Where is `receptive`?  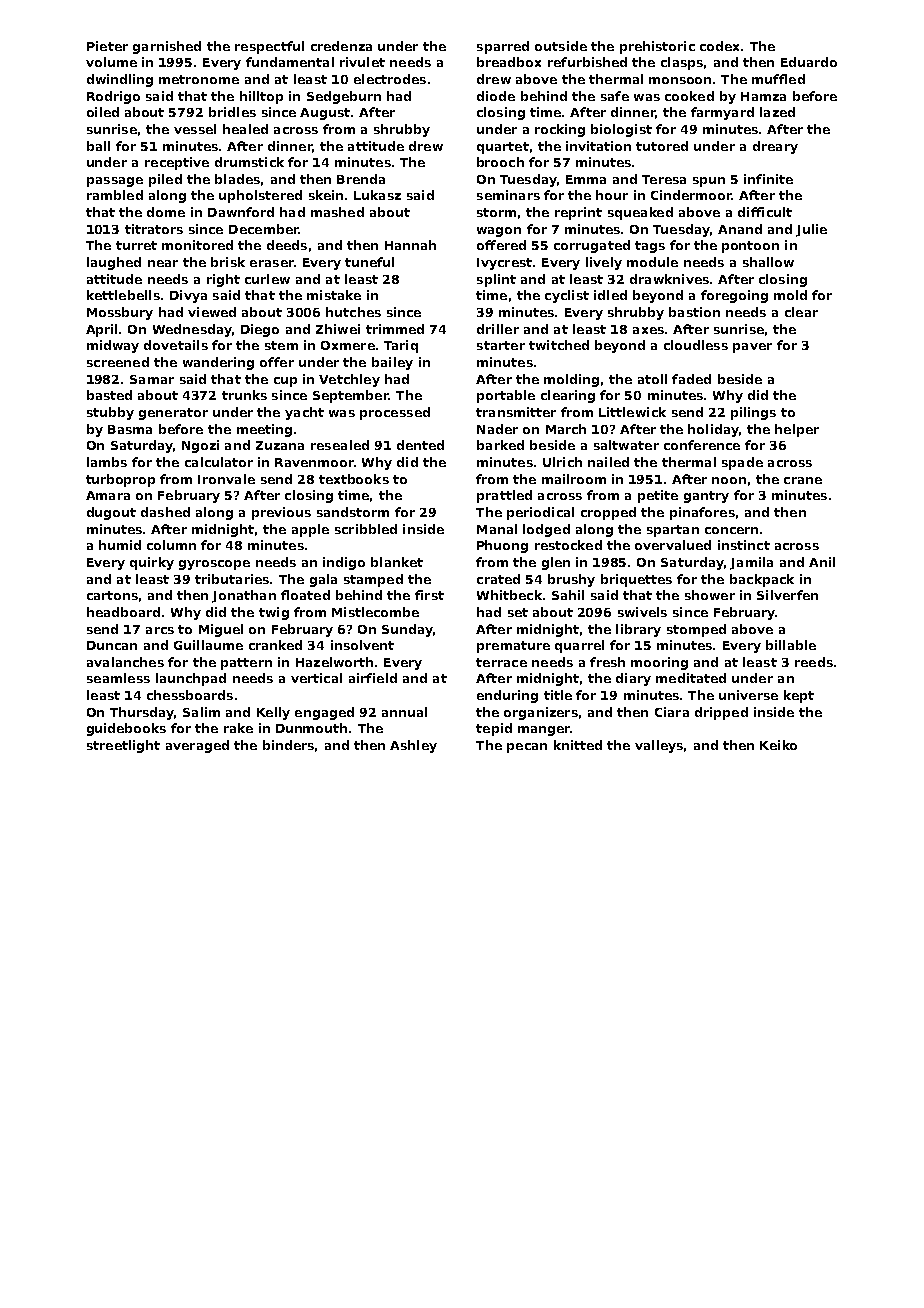 receptive is located at coordinates (177, 163).
